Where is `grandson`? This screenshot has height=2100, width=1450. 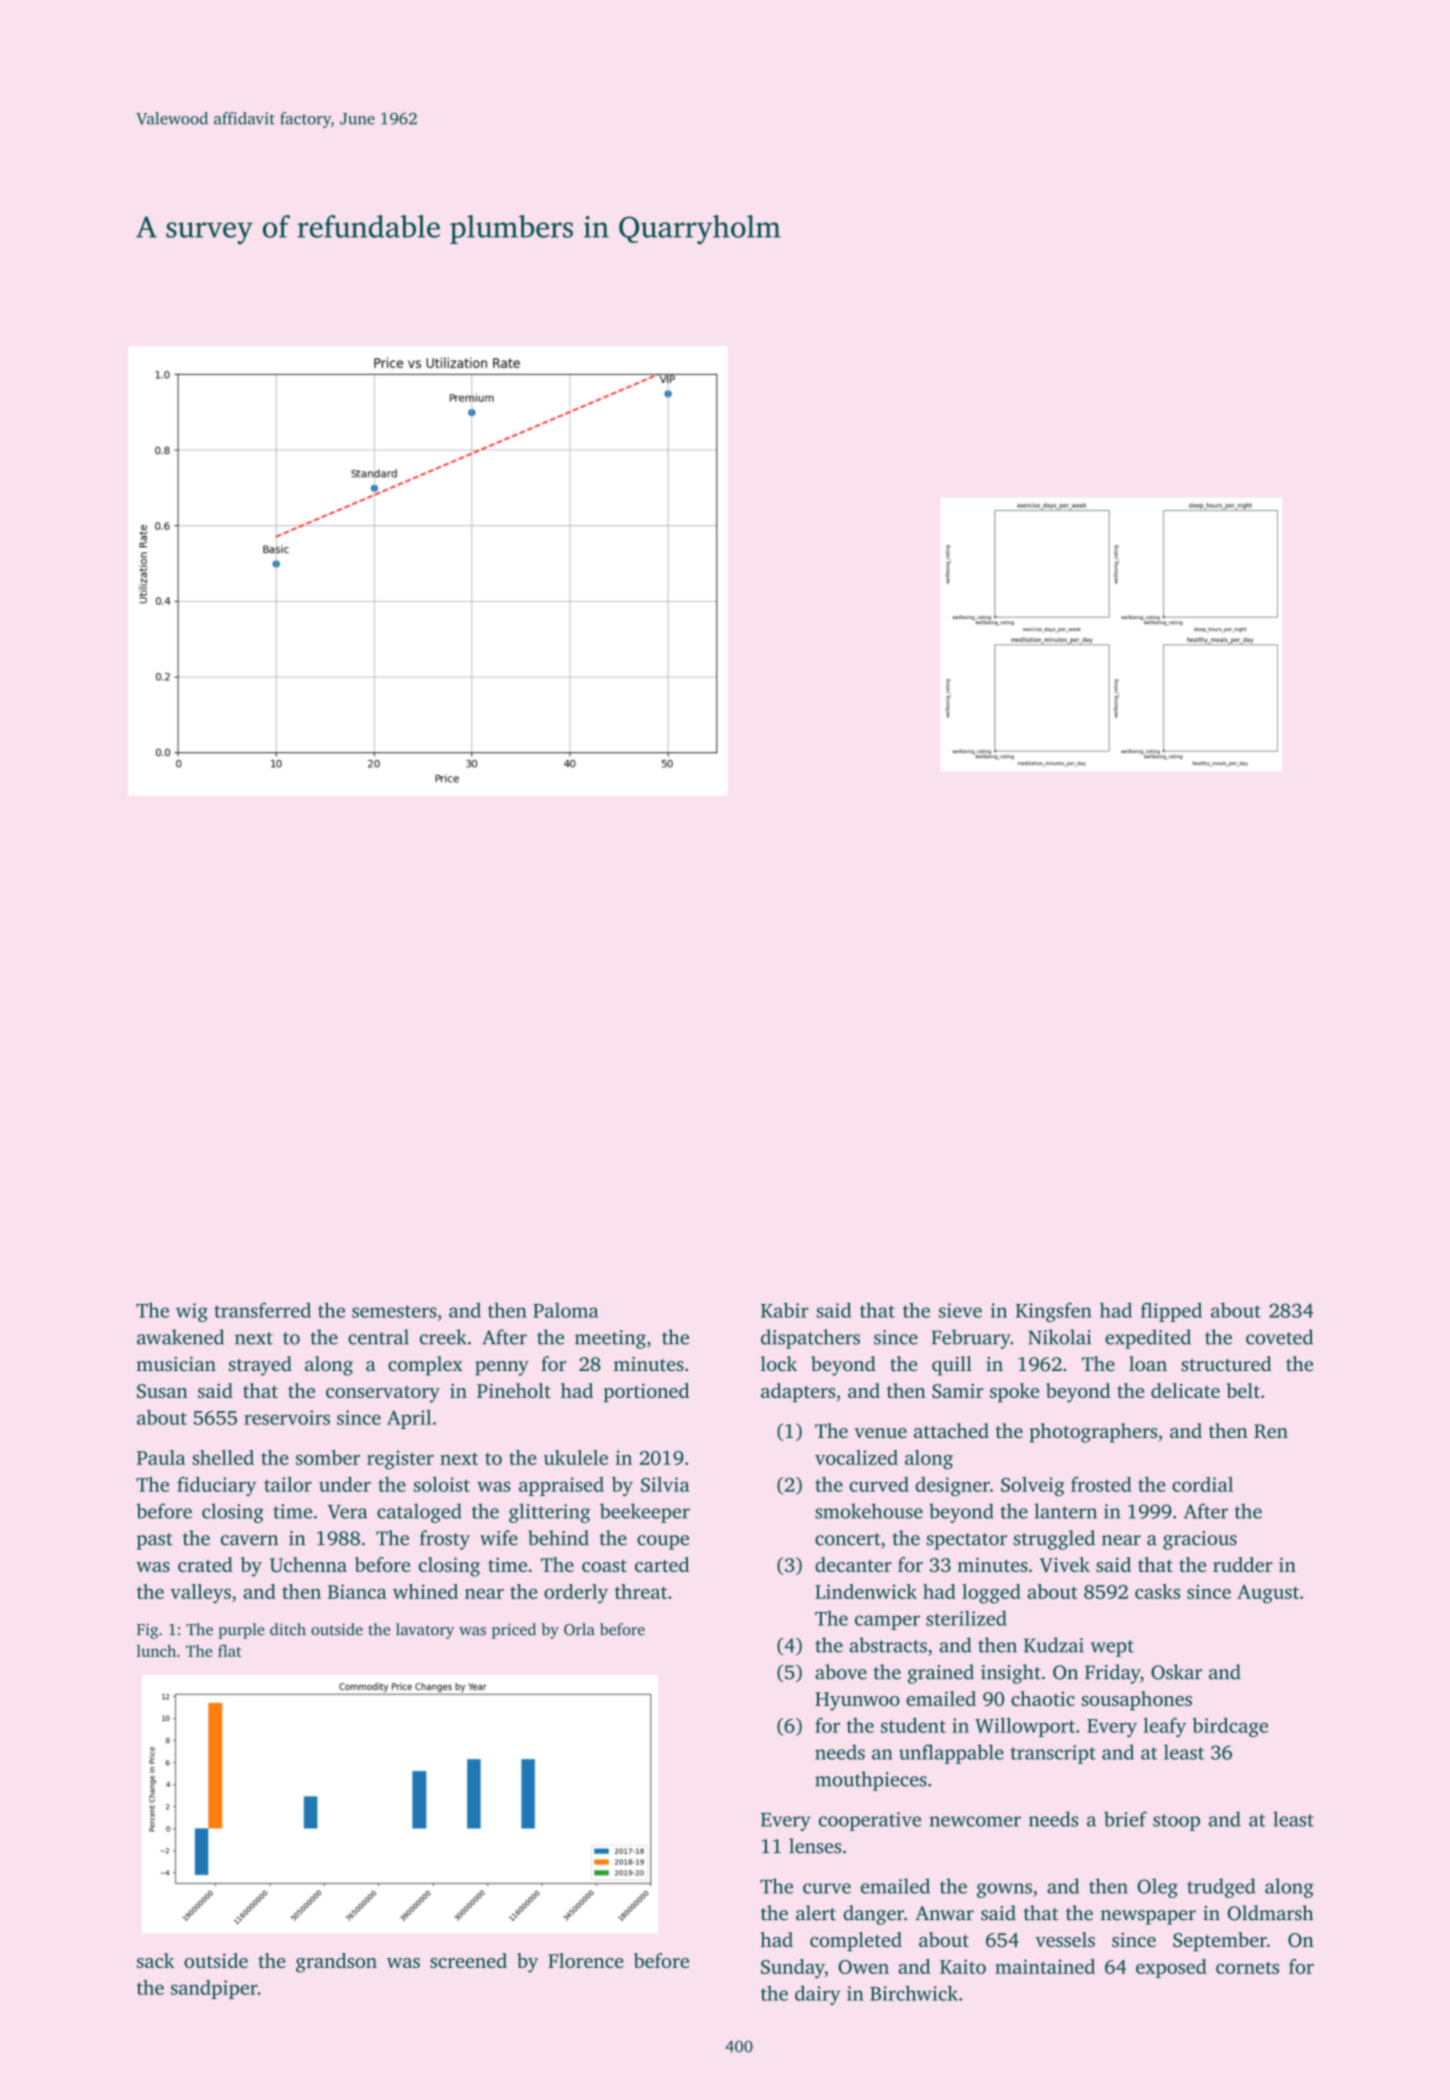 grandson is located at coordinates (336, 1963).
